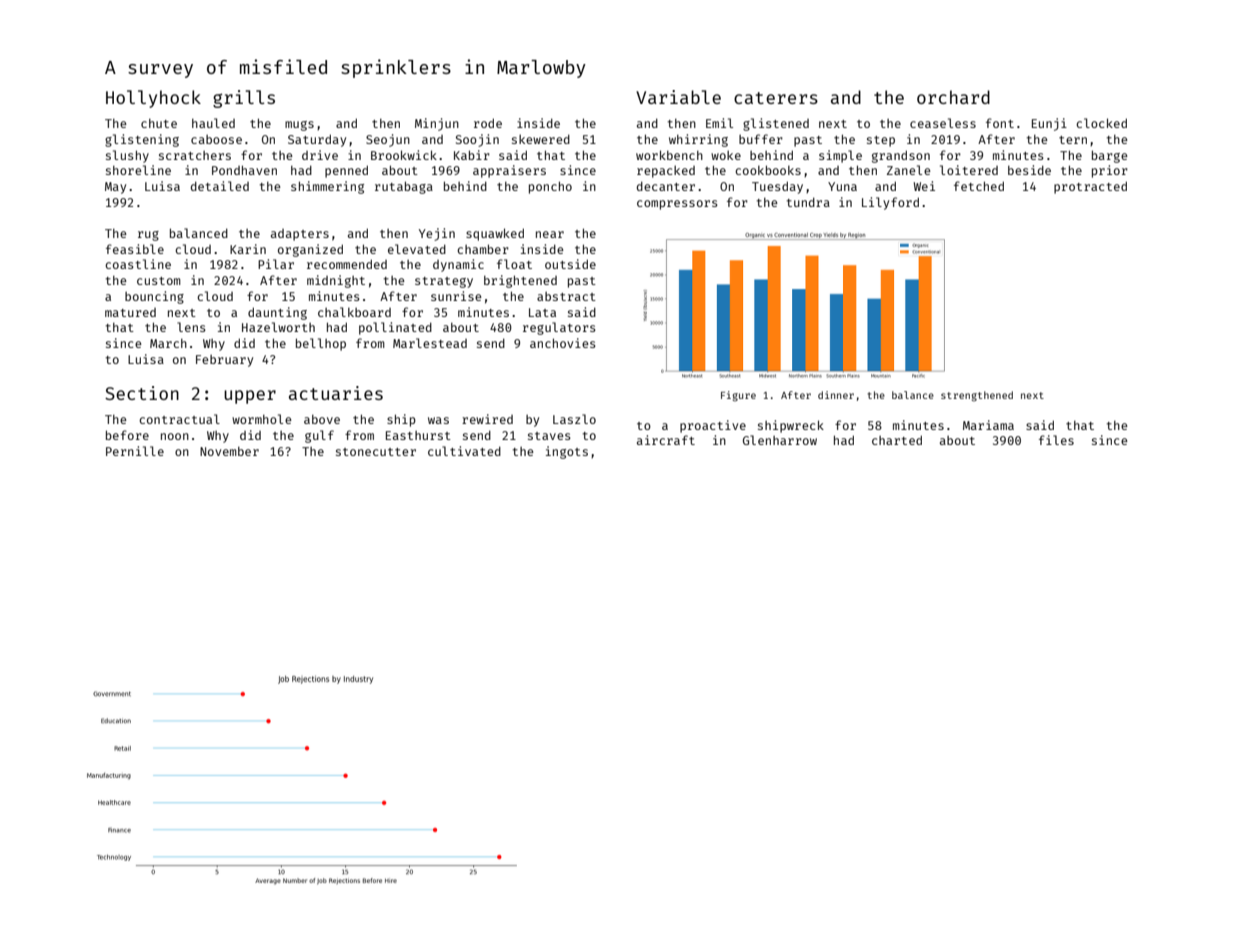 The image size is (1233, 952). I want to click on orchard, so click(953, 97).
